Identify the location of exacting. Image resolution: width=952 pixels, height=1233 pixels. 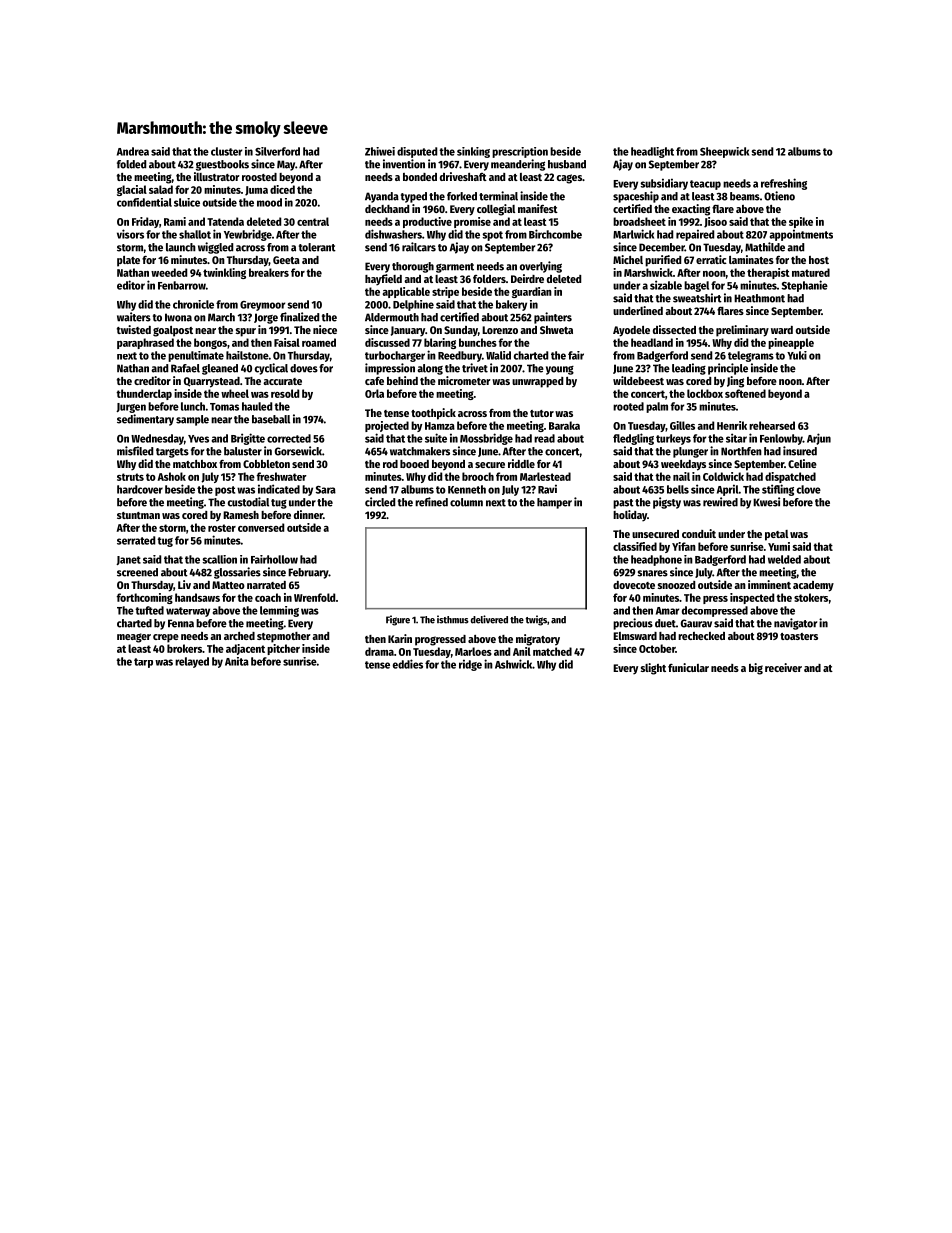
(691, 210).
